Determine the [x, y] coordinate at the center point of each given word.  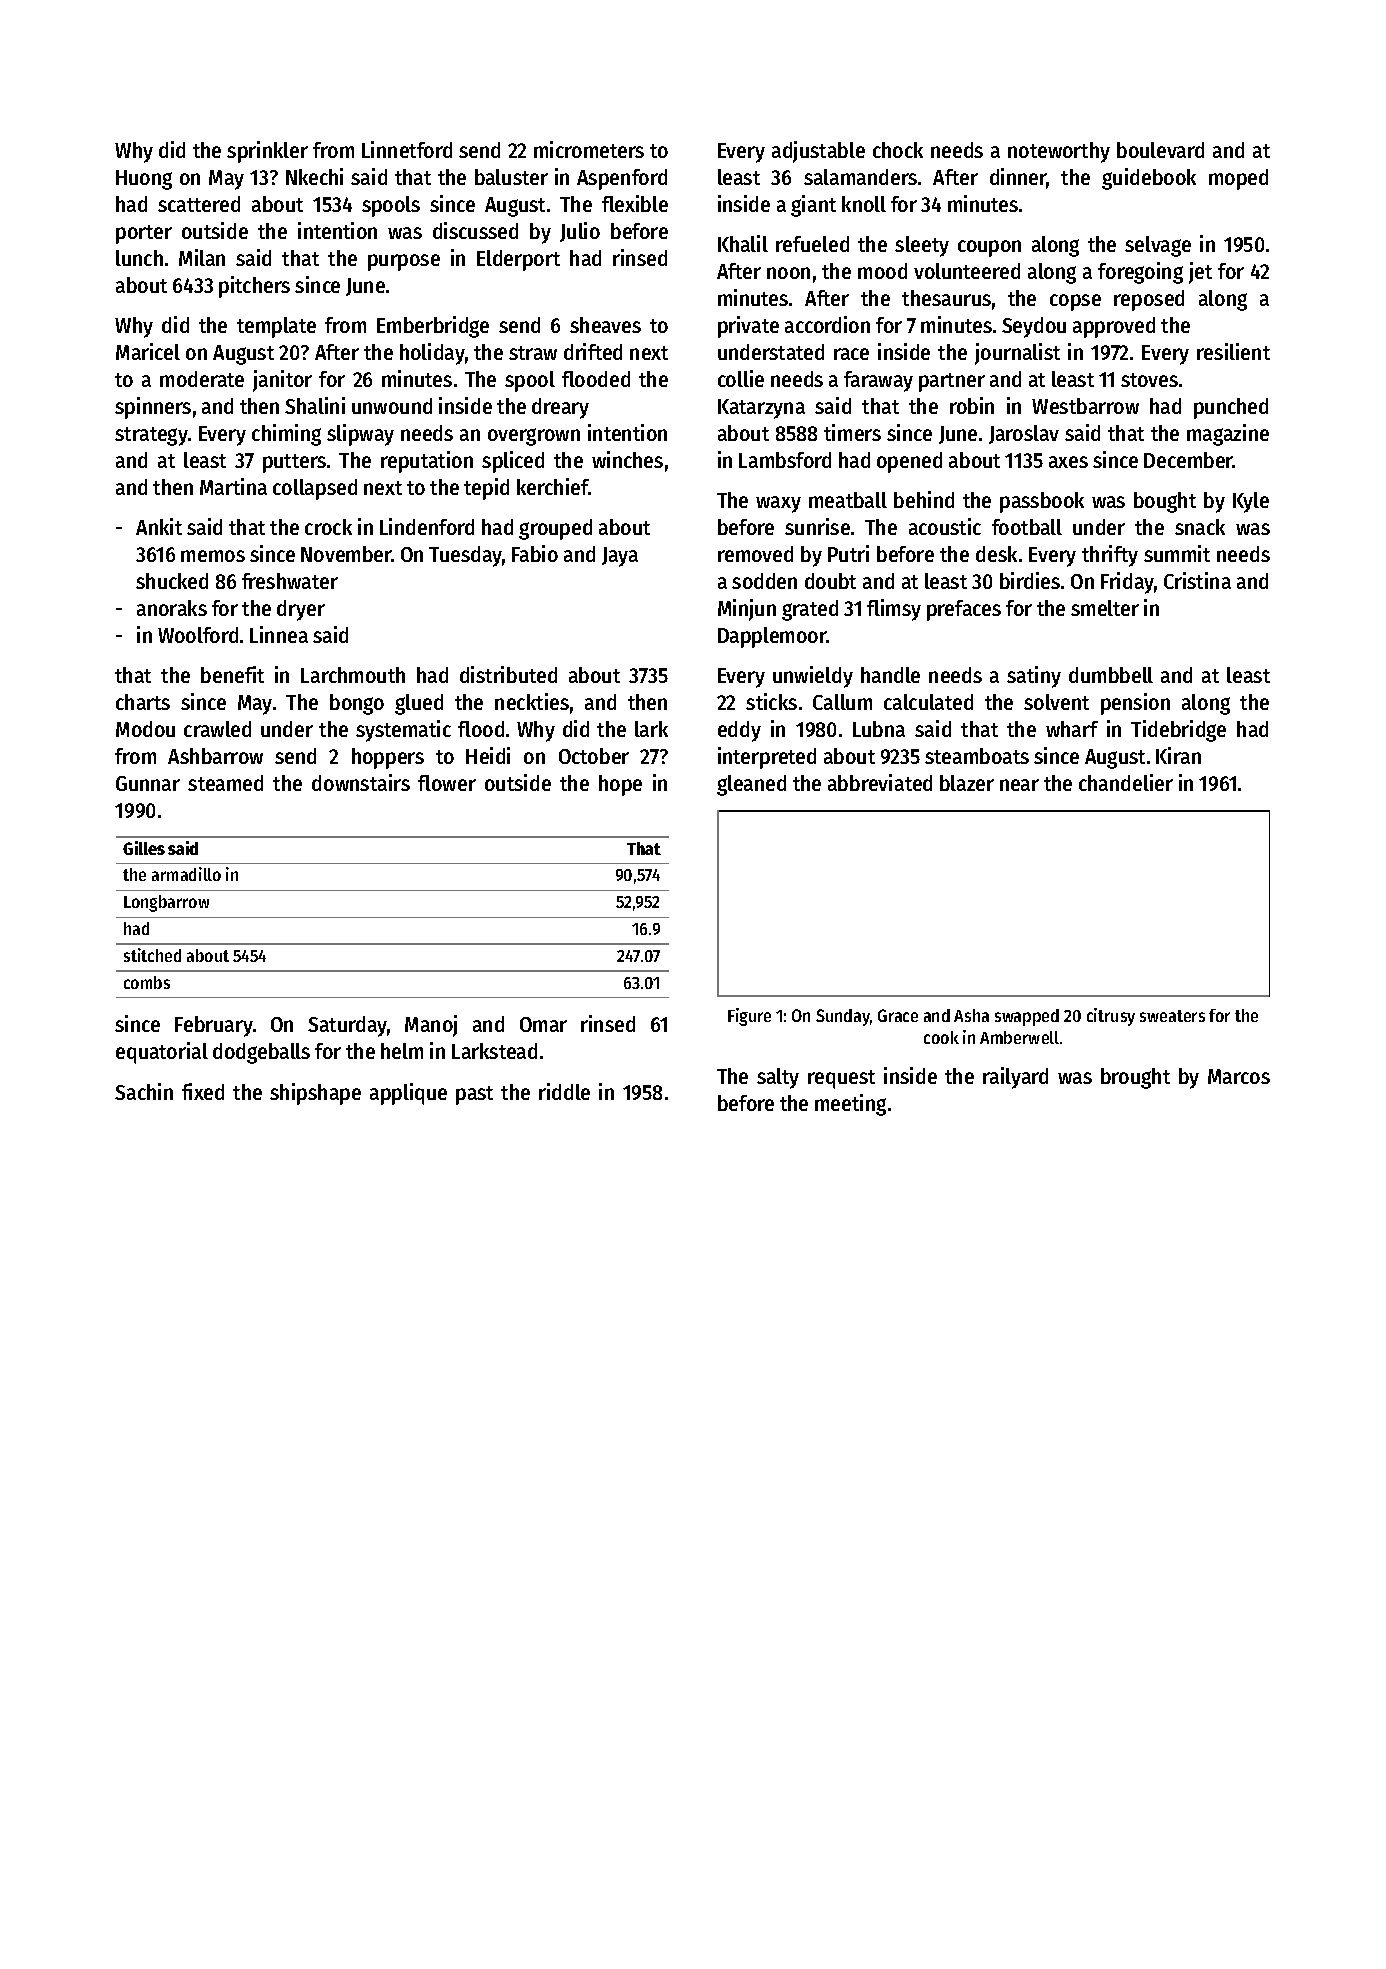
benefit [232, 674]
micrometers [589, 149]
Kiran [1178, 755]
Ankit [159, 526]
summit [1177, 553]
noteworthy [1059, 152]
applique [408, 1094]
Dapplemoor [772, 637]
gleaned [751, 785]
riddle [564, 1091]
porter [144, 234]
